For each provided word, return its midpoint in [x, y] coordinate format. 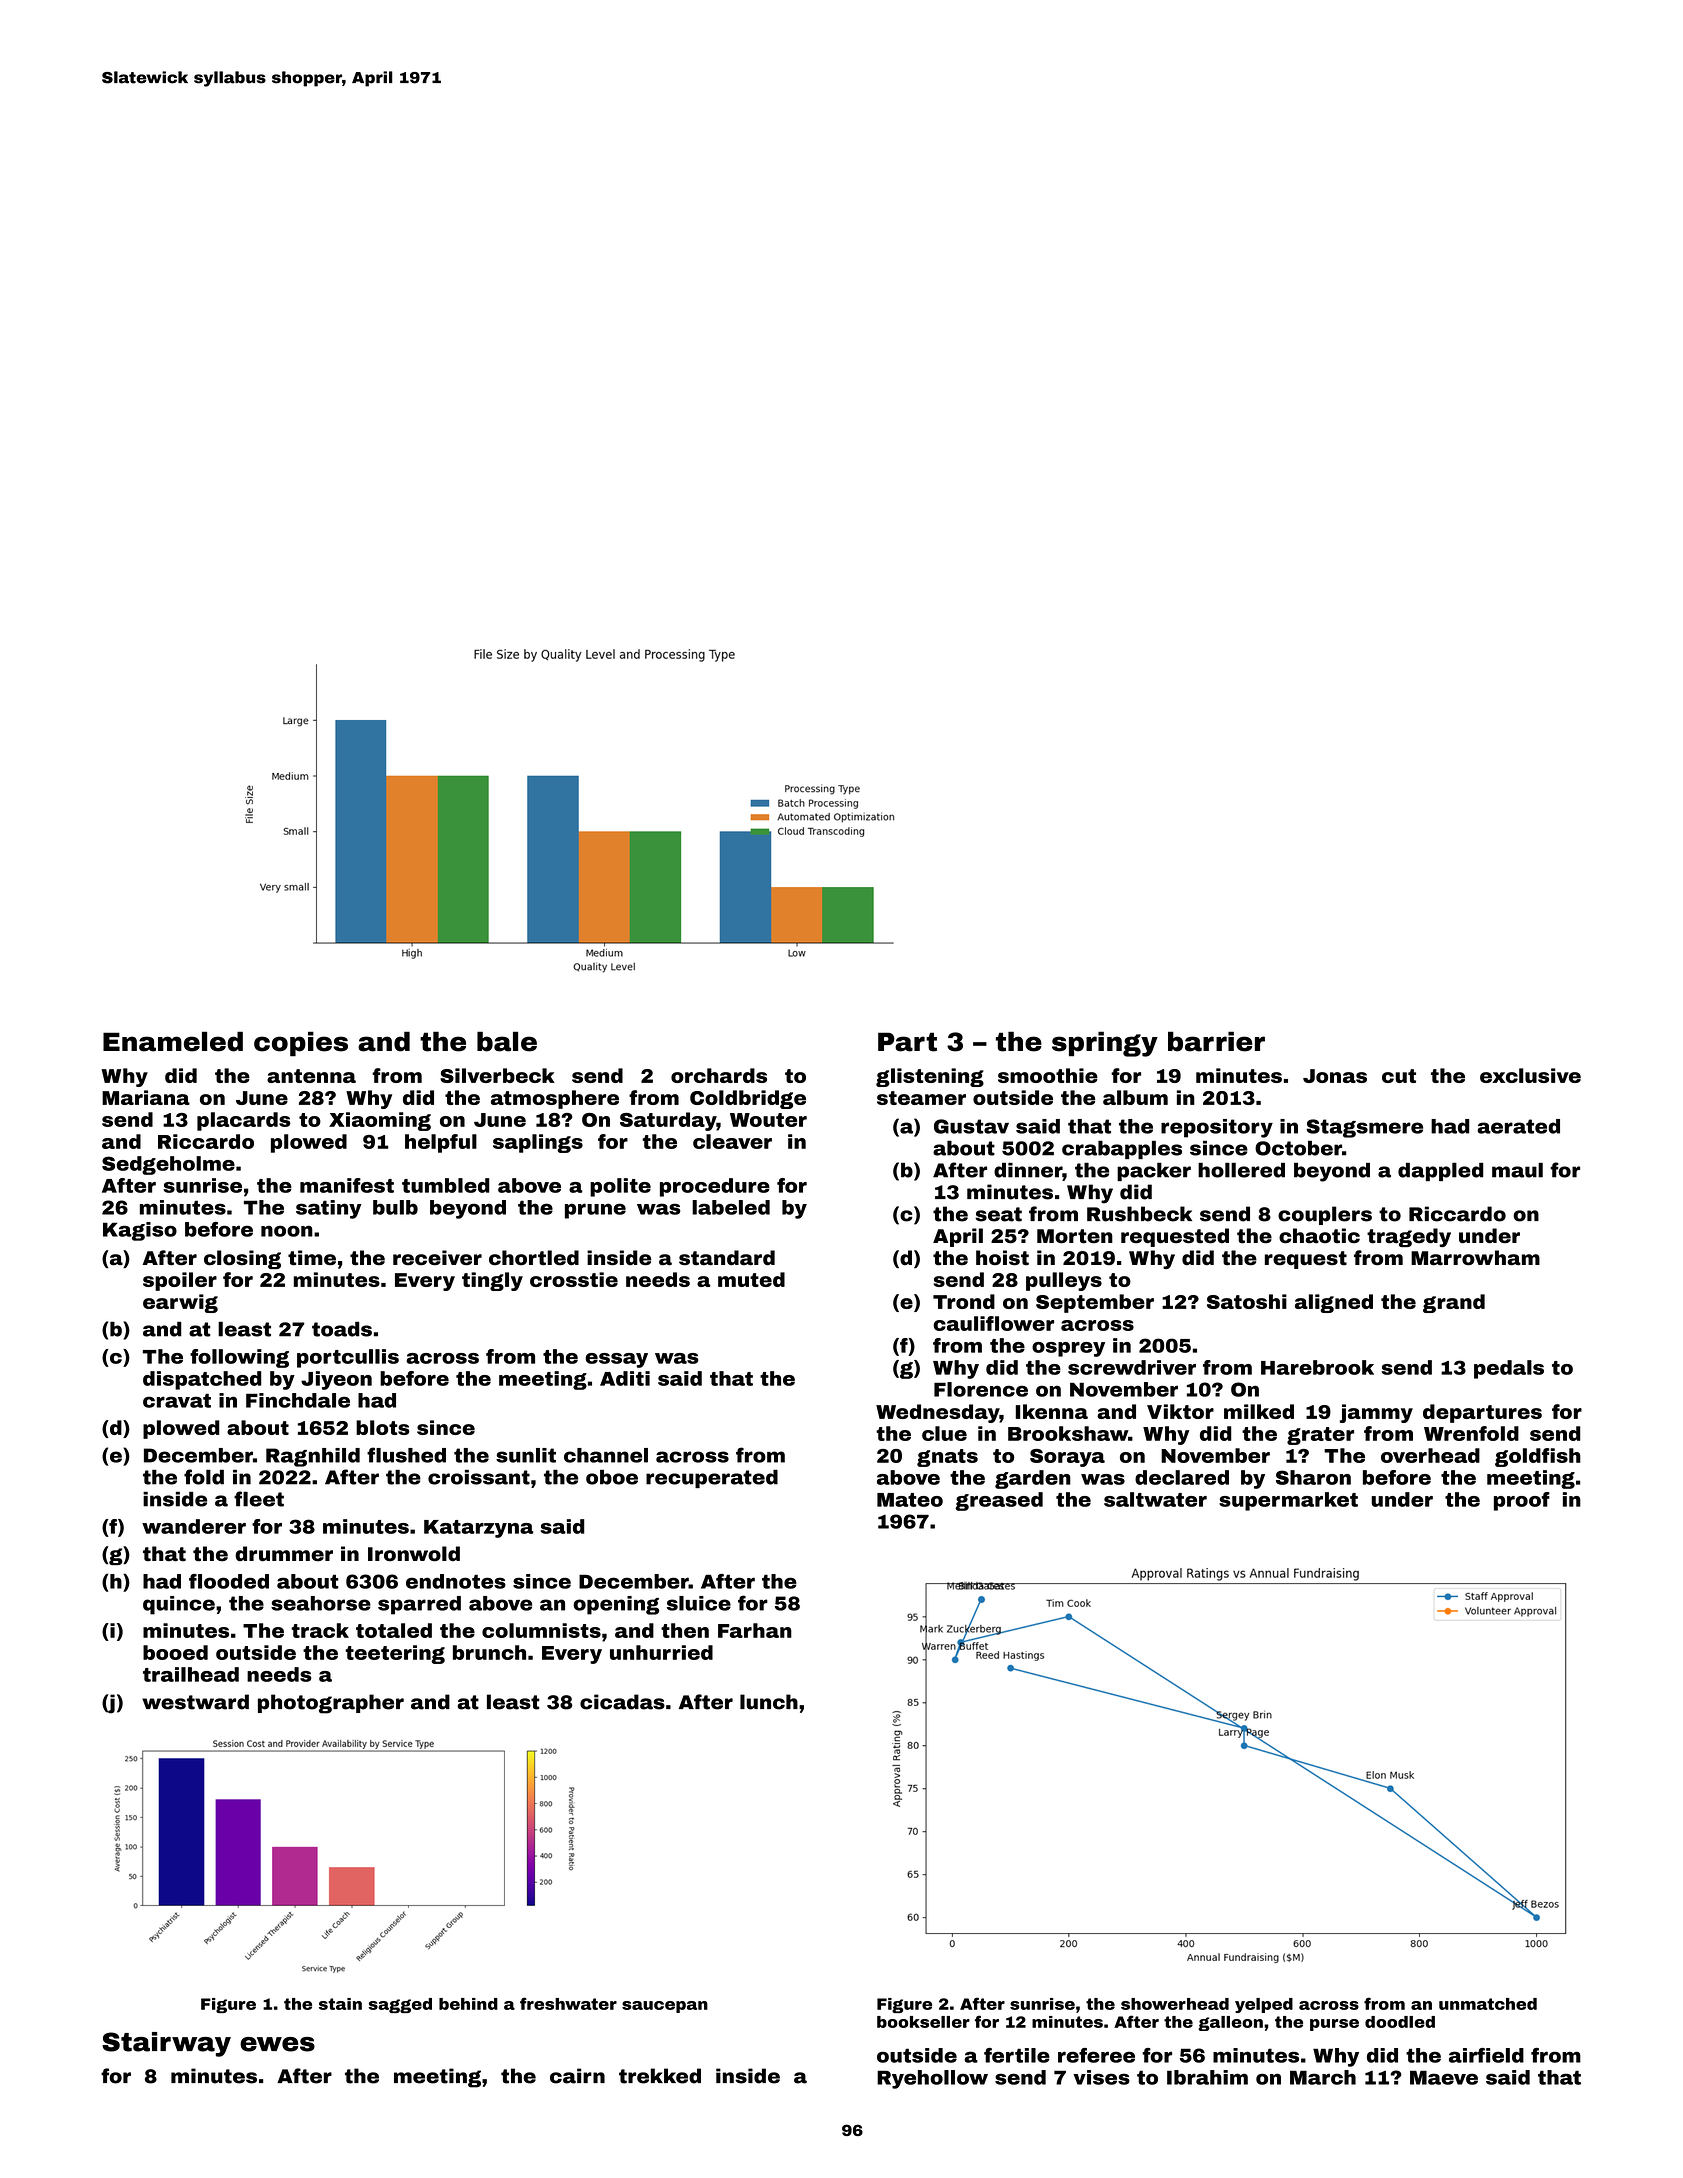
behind [468, 2004]
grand [1454, 1303]
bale [507, 1041]
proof [1522, 1501]
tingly [492, 1281]
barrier [1216, 1041]
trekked [660, 2076]
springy [1105, 1044]
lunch [769, 1702]
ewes [277, 2044]
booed [175, 1652]
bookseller [923, 2022]
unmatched [1488, 2004]
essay [616, 1360]
